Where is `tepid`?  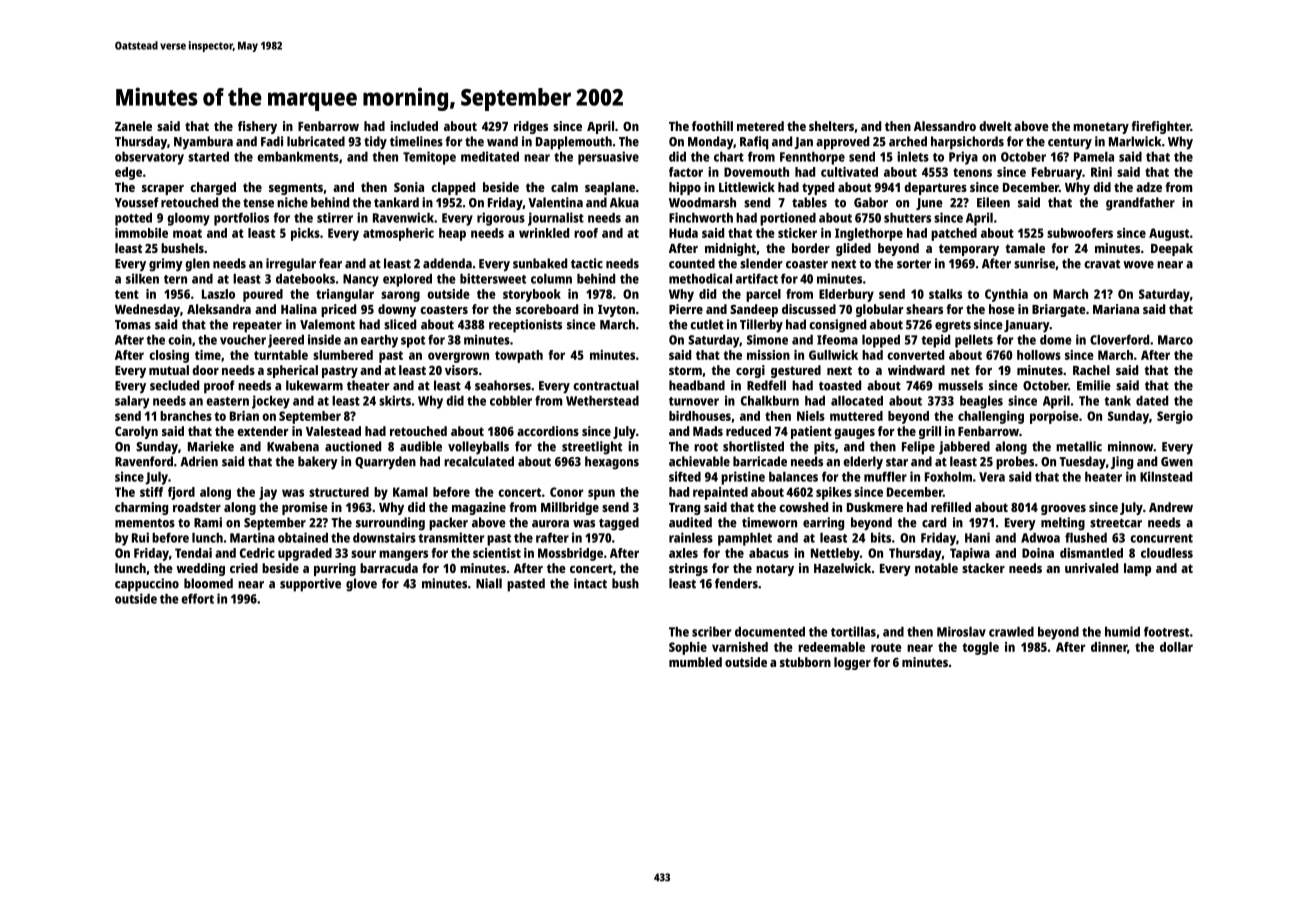
tepid is located at coordinates (935, 341).
